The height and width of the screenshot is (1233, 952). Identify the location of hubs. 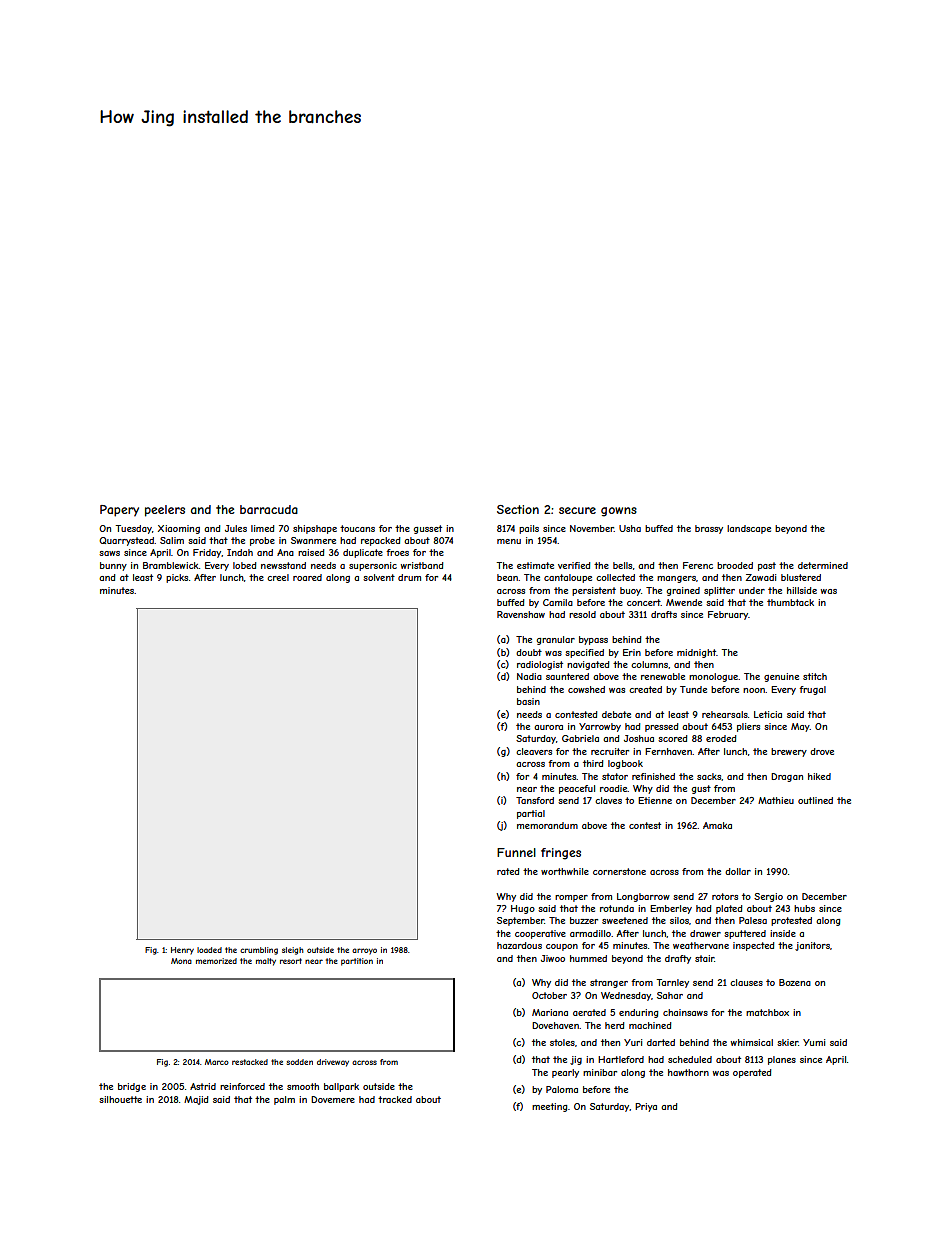
(804, 908).
